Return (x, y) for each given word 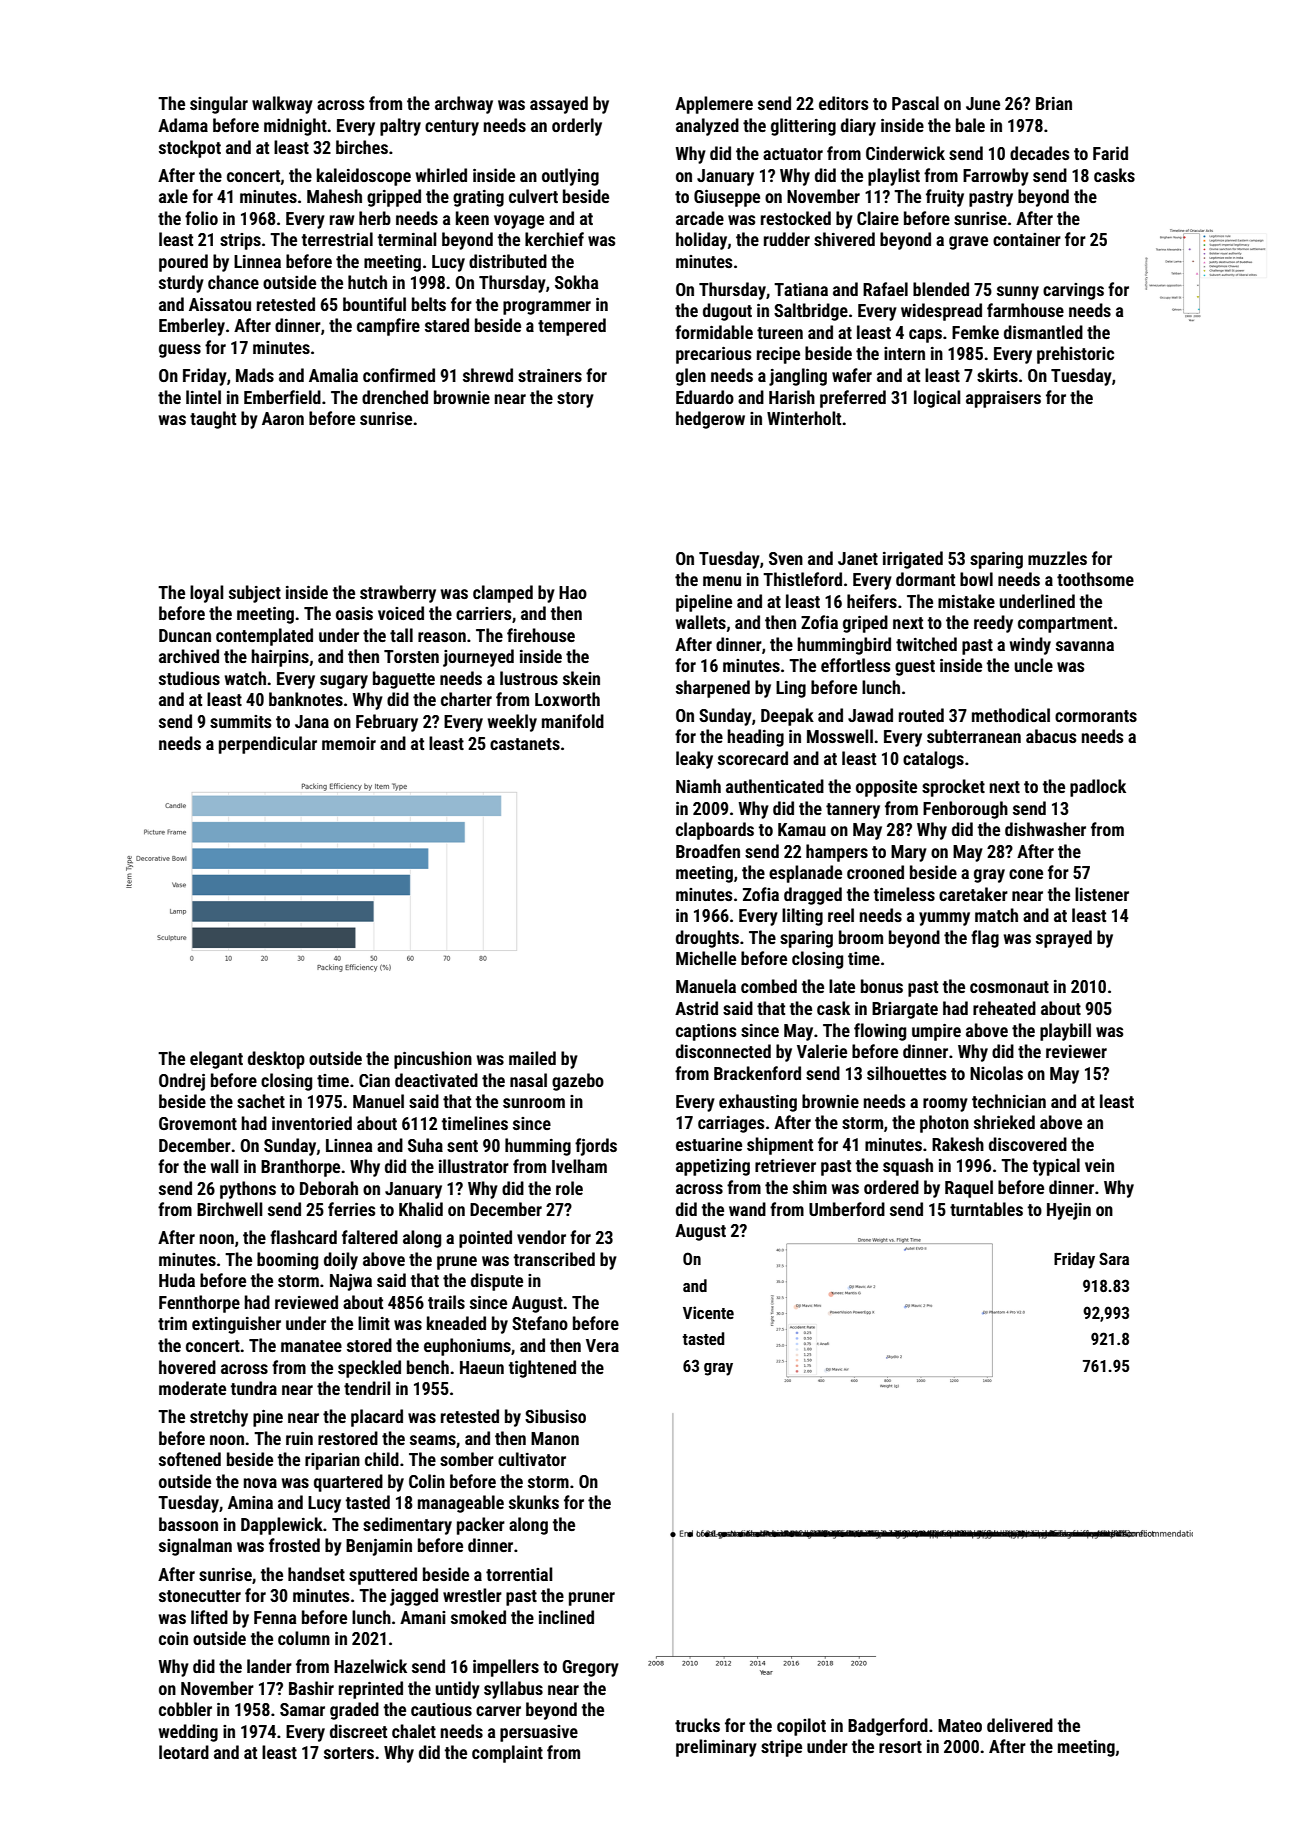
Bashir (311, 1688)
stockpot (190, 149)
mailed (532, 1058)
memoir (349, 743)
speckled (369, 1369)
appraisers (1003, 399)
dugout (727, 312)
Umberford (847, 1209)
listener (1102, 894)
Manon (555, 1438)
